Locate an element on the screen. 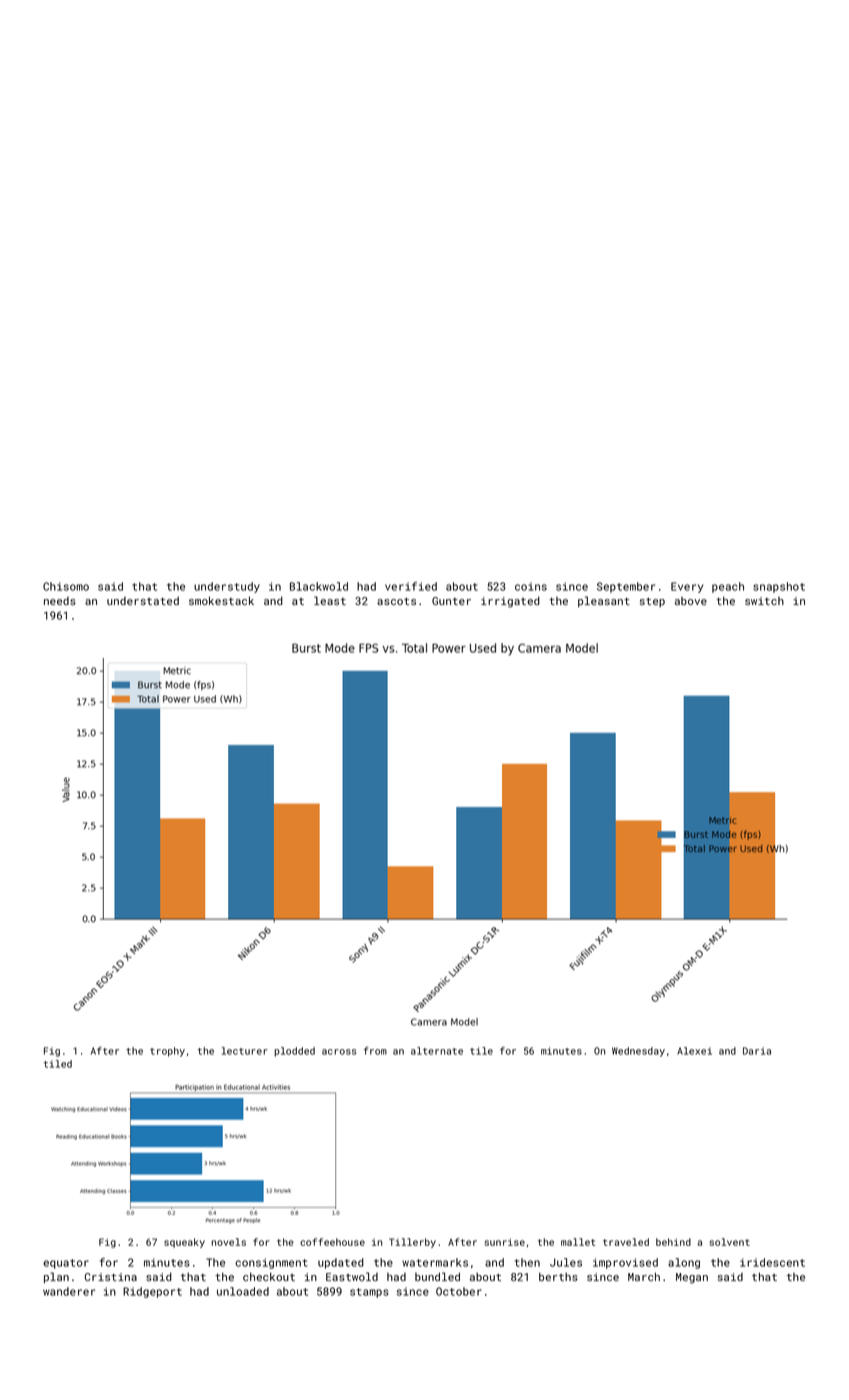 This screenshot has width=849, height=1400. coins is located at coordinates (531, 586).
